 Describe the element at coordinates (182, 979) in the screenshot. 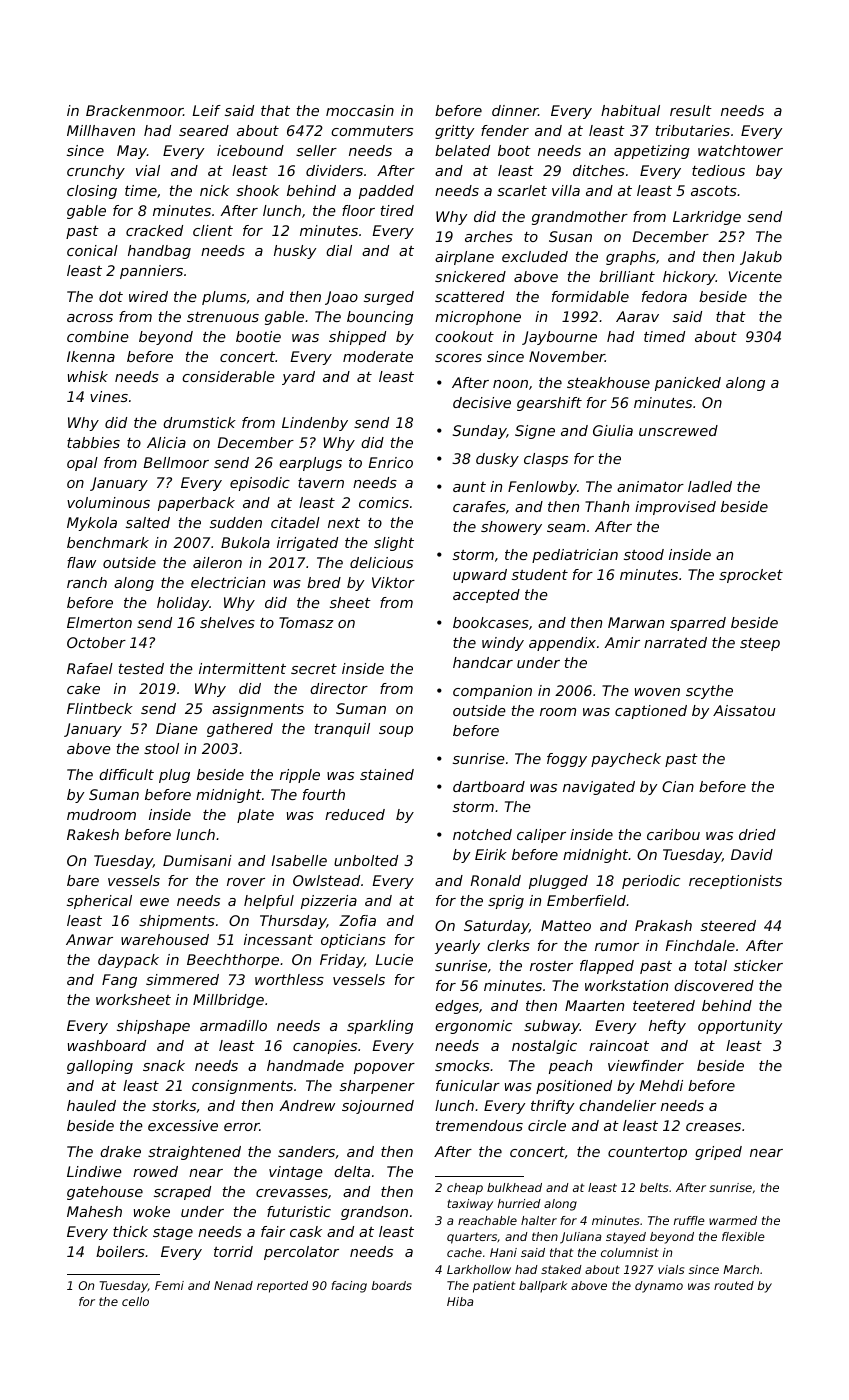

I see `simmered` at that location.
